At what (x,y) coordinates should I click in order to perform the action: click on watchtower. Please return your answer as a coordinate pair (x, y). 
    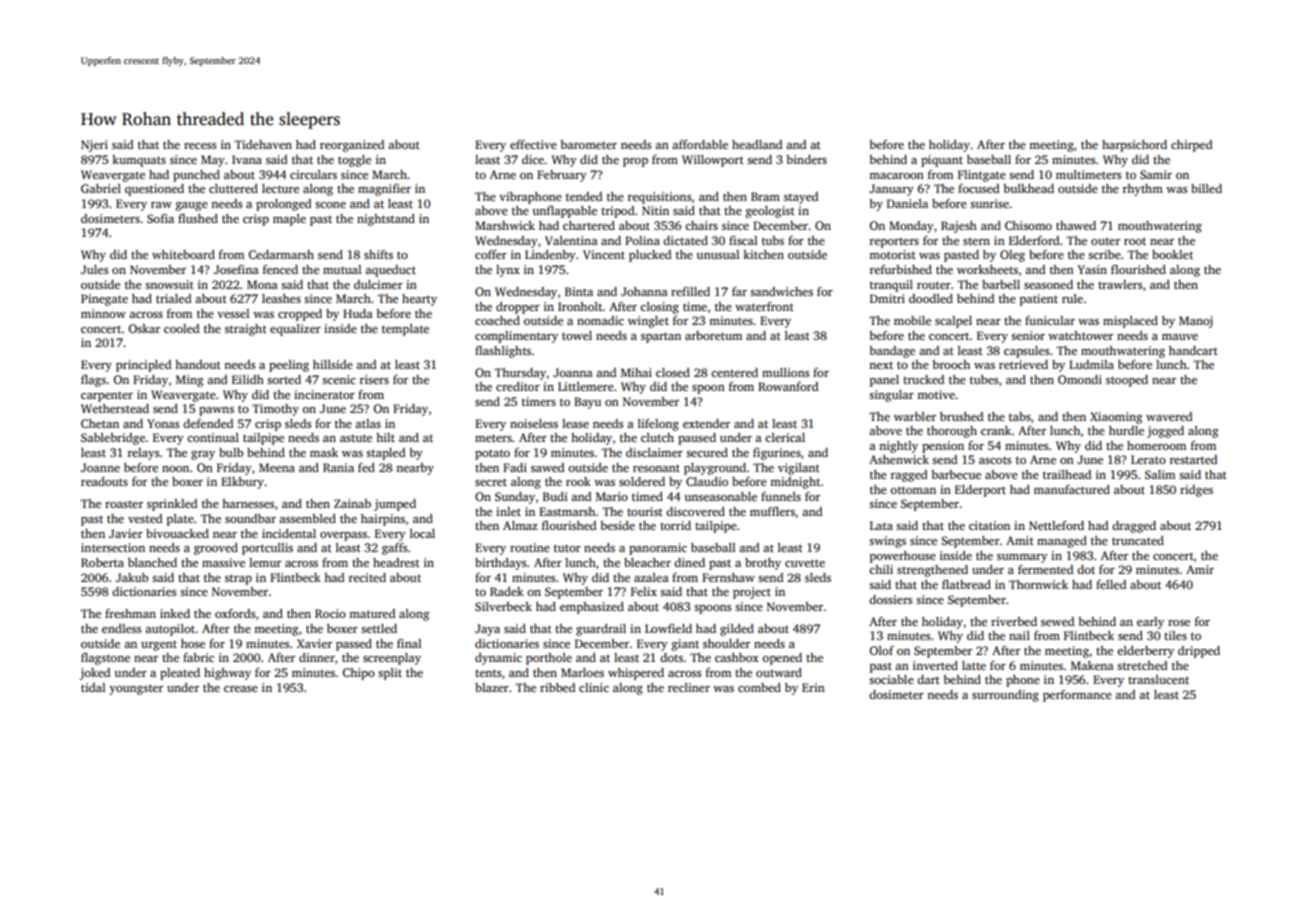
    Looking at the image, I should click on (1080, 335).
